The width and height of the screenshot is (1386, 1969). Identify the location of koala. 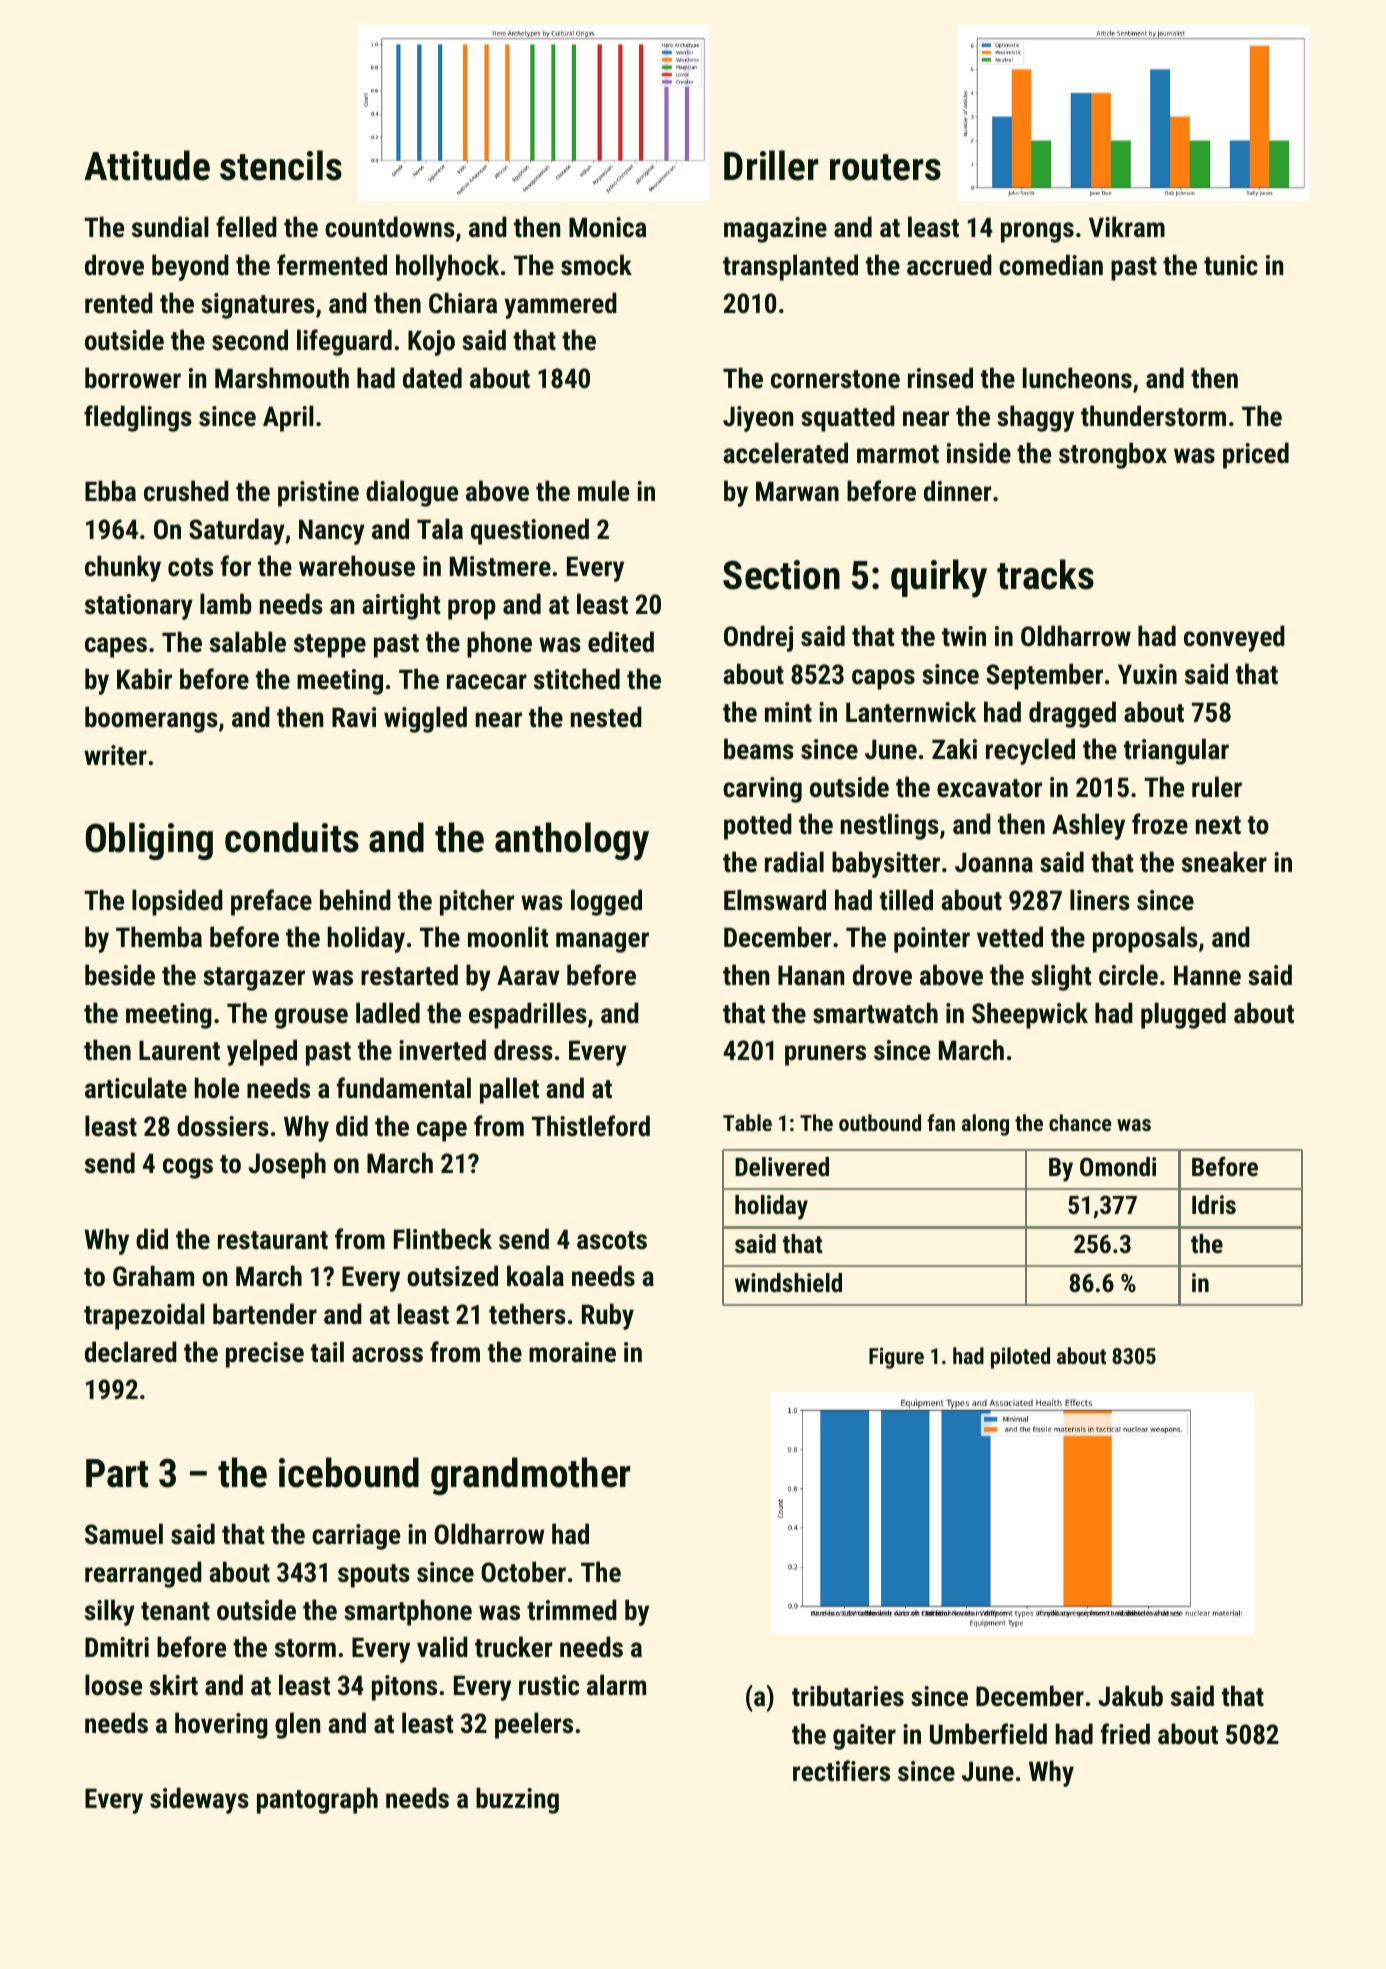
(535, 1276).
